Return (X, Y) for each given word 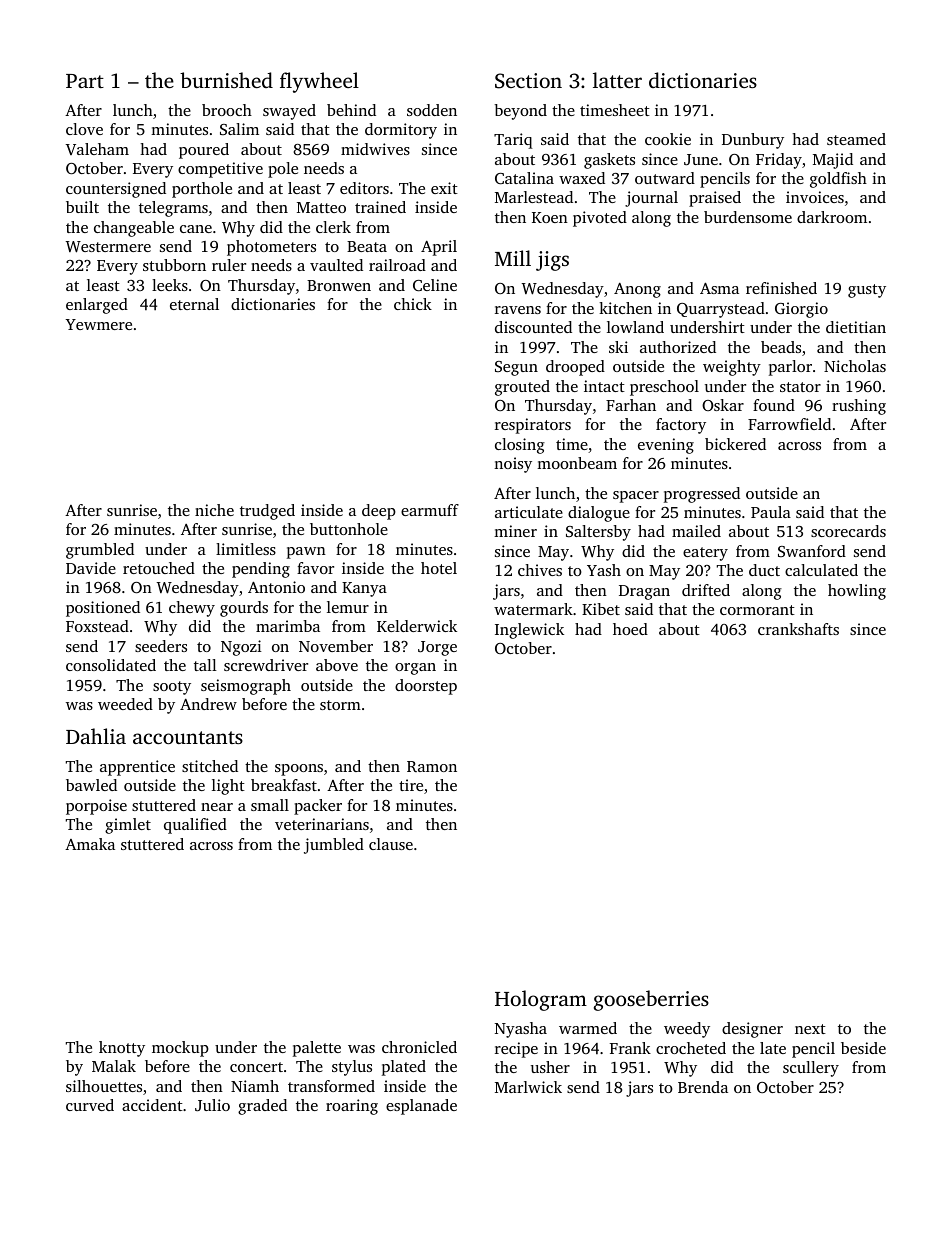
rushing (859, 407)
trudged (267, 512)
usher (550, 1067)
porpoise (96, 807)
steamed (856, 139)
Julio (212, 1105)
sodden (432, 110)
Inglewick (529, 631)
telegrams (173, 209)
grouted (522, 388)
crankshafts (798, 629)
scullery (811, 1069)
